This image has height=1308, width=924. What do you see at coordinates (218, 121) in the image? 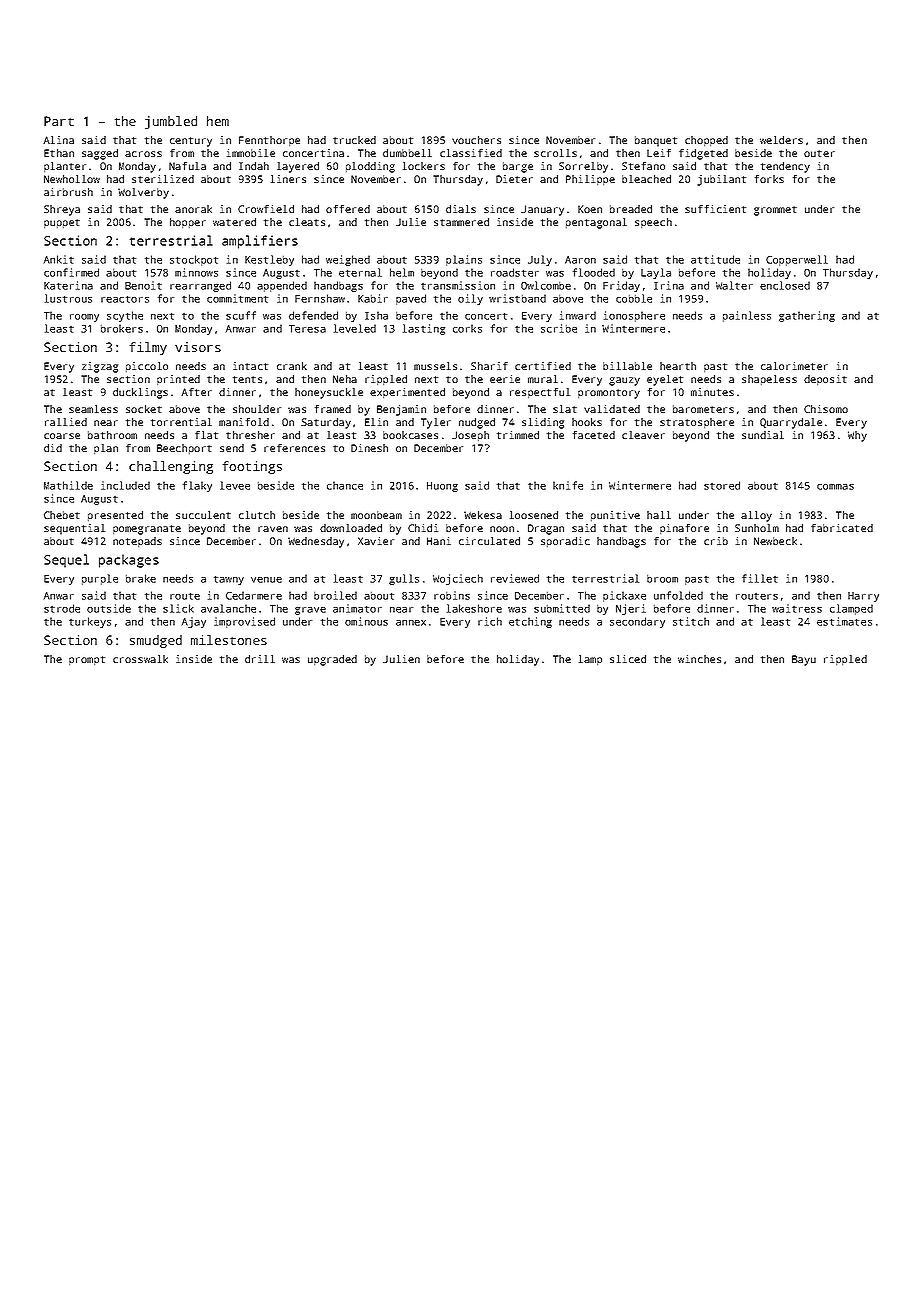
I see `hem` at bounding box center [218, 121].
